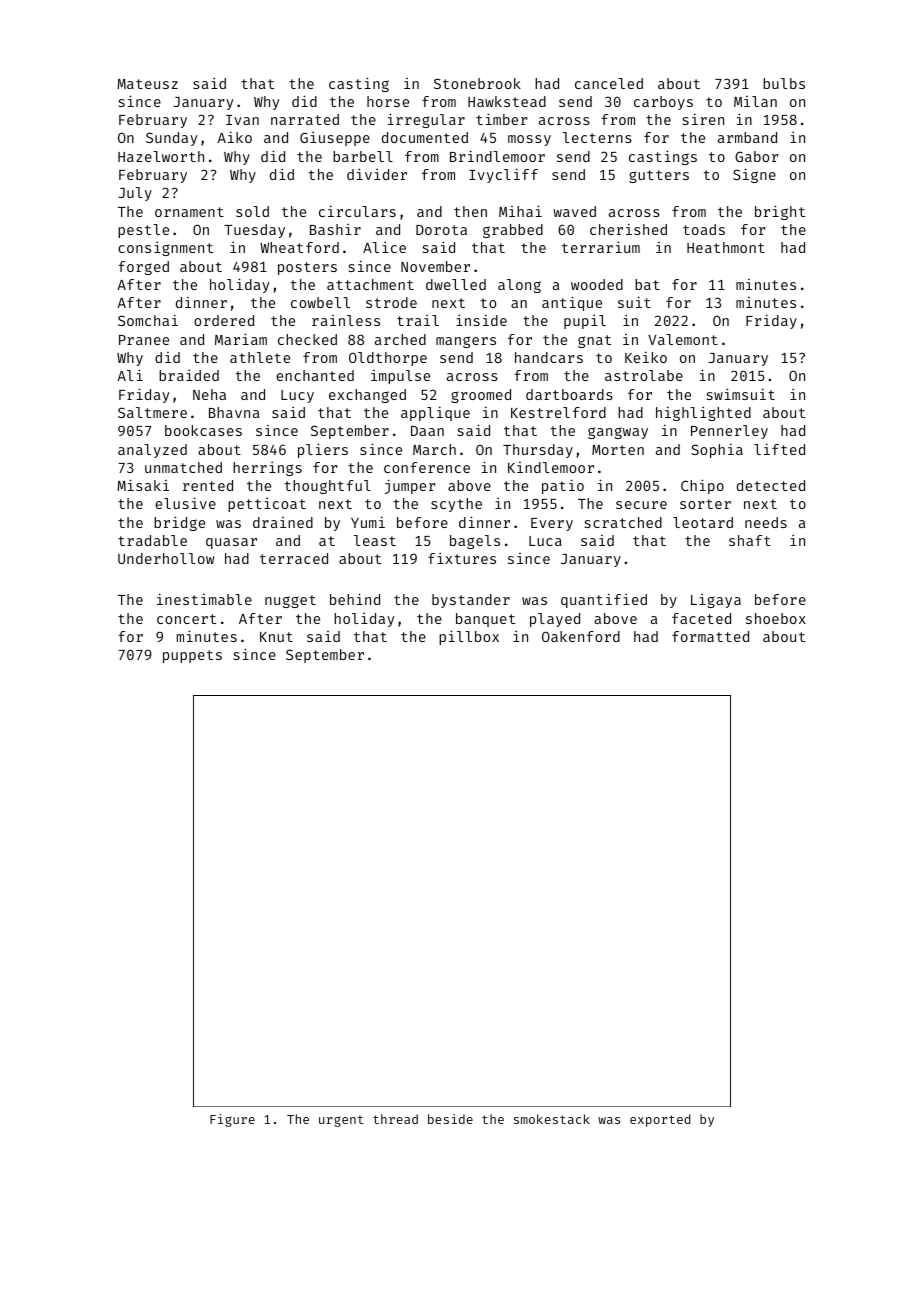 This page has width=924, height=1308. Describe the element at coordinates (766, 522) in the page. I see `needs` at that location.
